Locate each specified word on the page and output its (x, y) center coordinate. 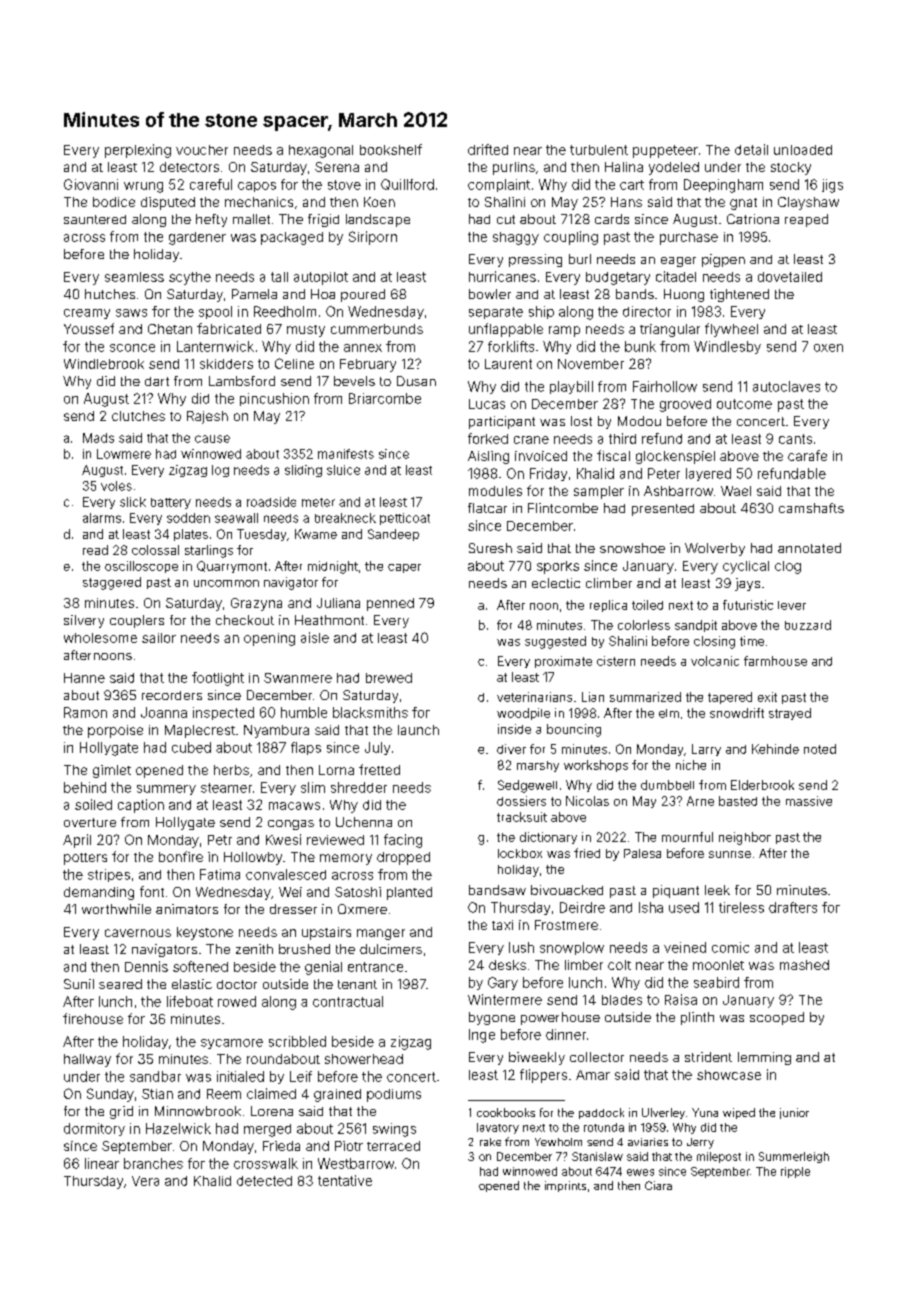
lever (792, 605)
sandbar (155, 1076)
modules (495, 491)
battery (171, 503)
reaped (806, 220)
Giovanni (91, 184)
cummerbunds (377, 329)
